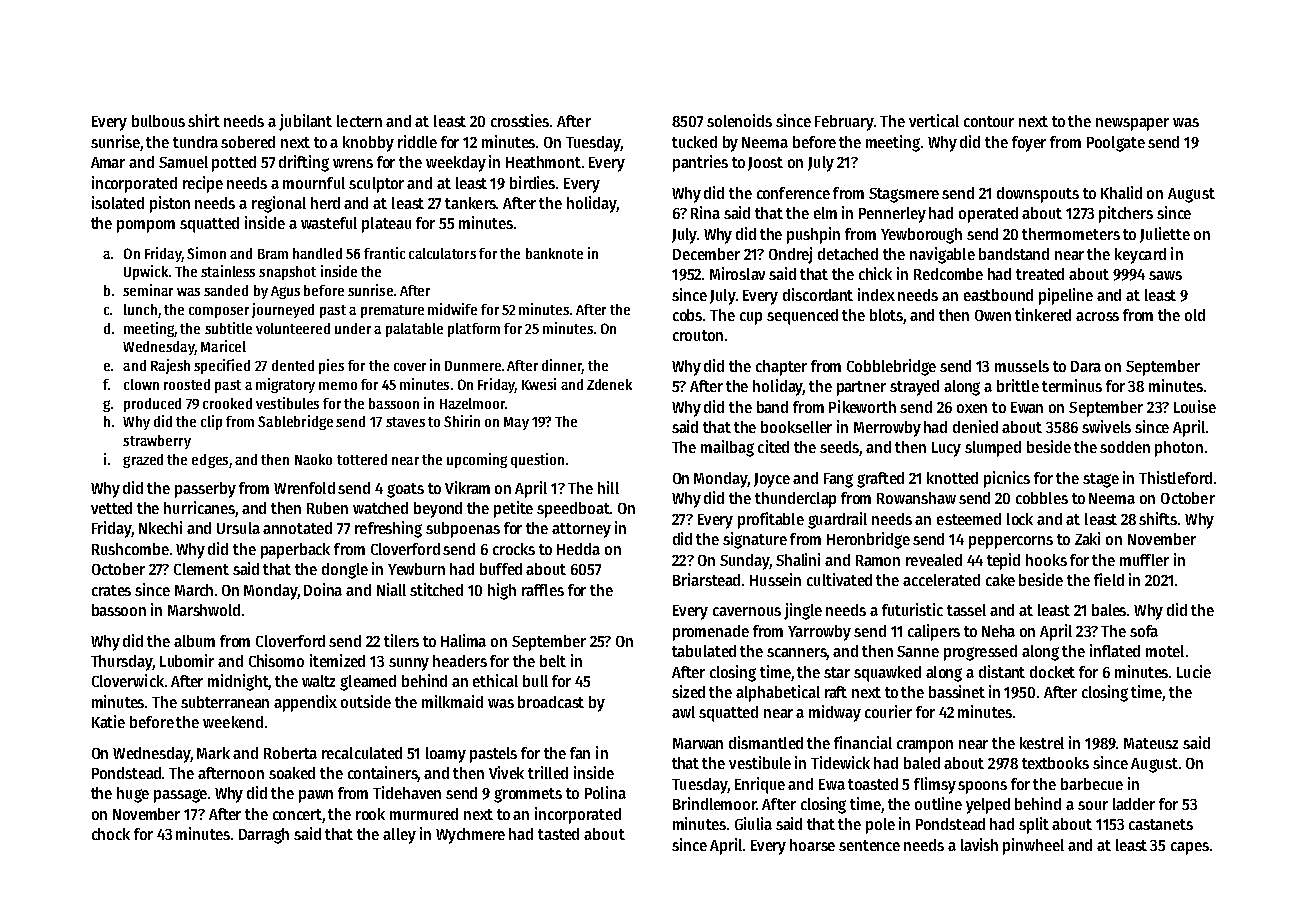 This screenshot has height=924, width=1308. What do you see at coordinates (1097, 316) in the screenshot?
I see `across` at bounding box center [1097, 316].
